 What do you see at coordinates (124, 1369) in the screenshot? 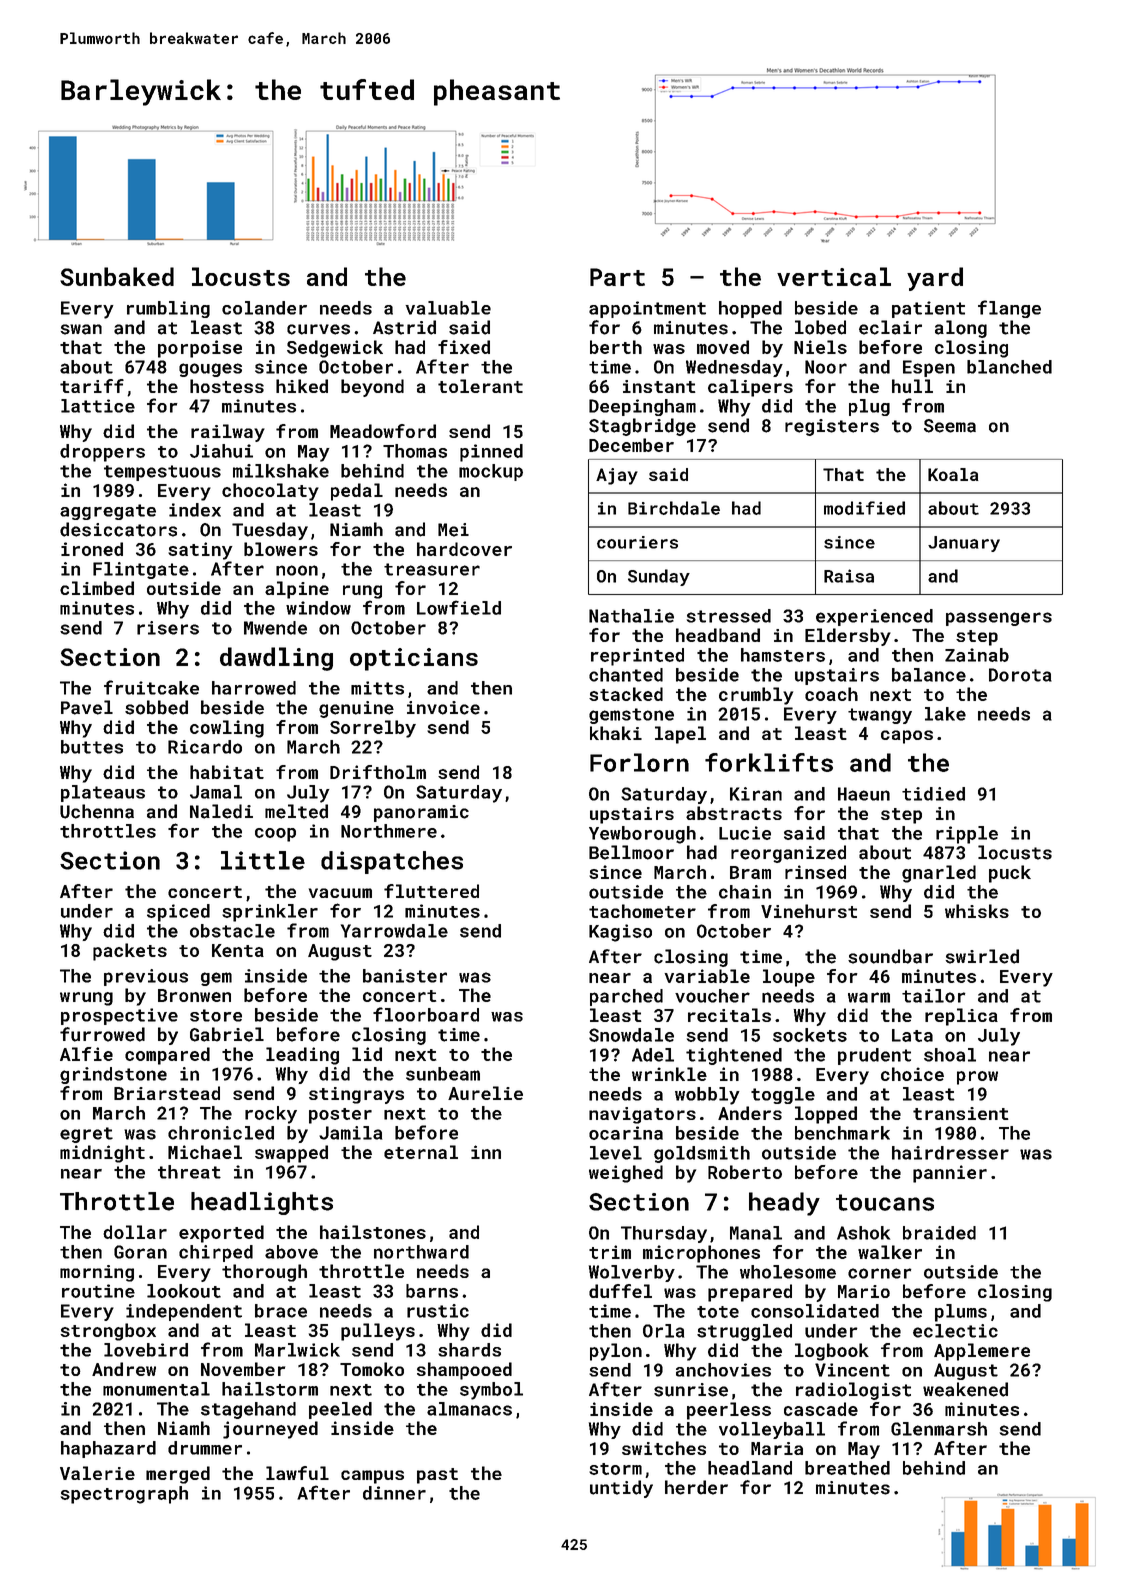
I see `Andrew` at bounding box center [124, 1369].
